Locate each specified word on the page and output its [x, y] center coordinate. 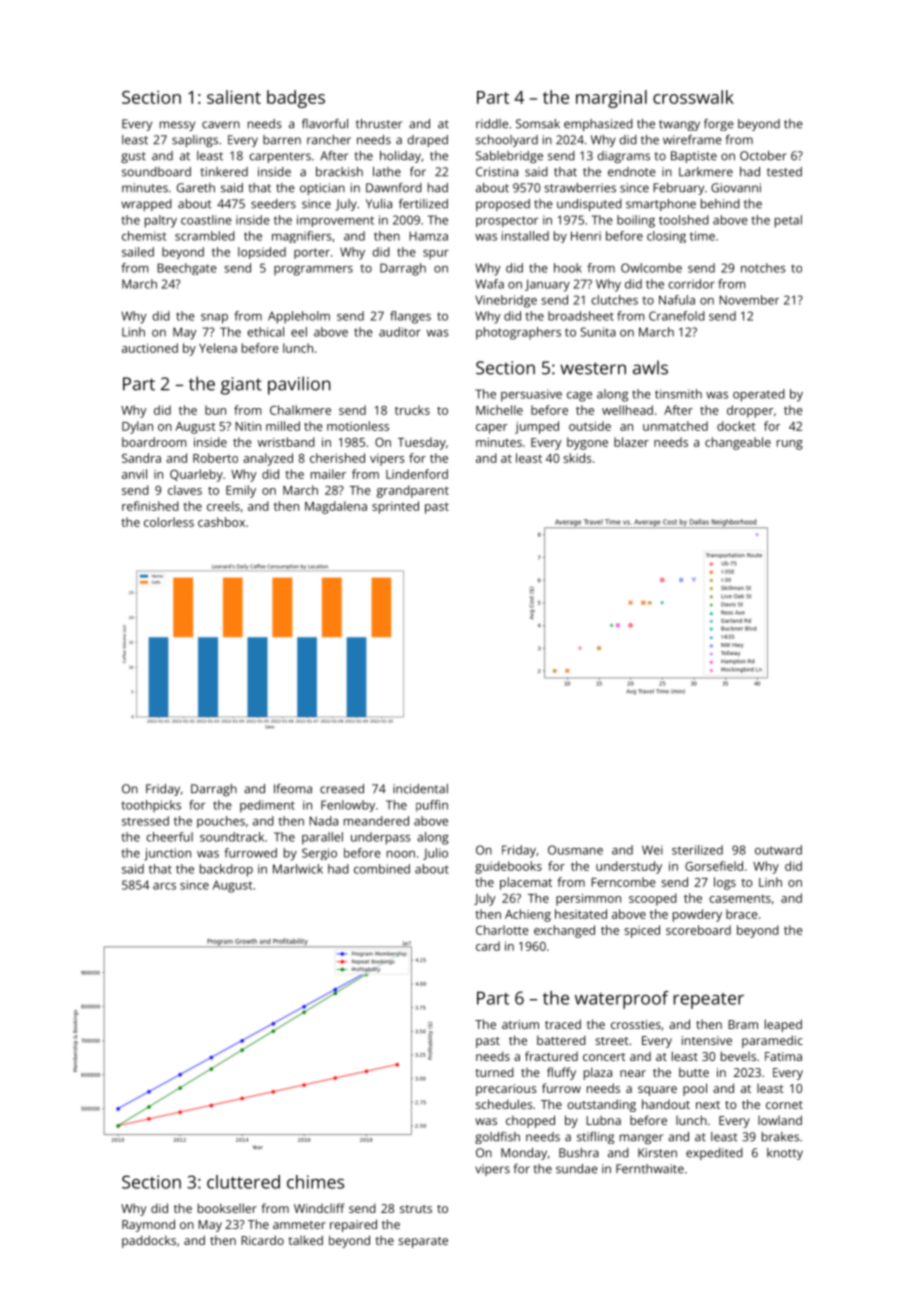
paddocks [149, 1241]
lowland [780, 1120]
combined [382, 869]
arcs [164, 886]
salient [234, 97]
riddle [492, 124]
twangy [679, 125]
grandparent [413, 491]
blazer [631, 442]
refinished [150, 506]
